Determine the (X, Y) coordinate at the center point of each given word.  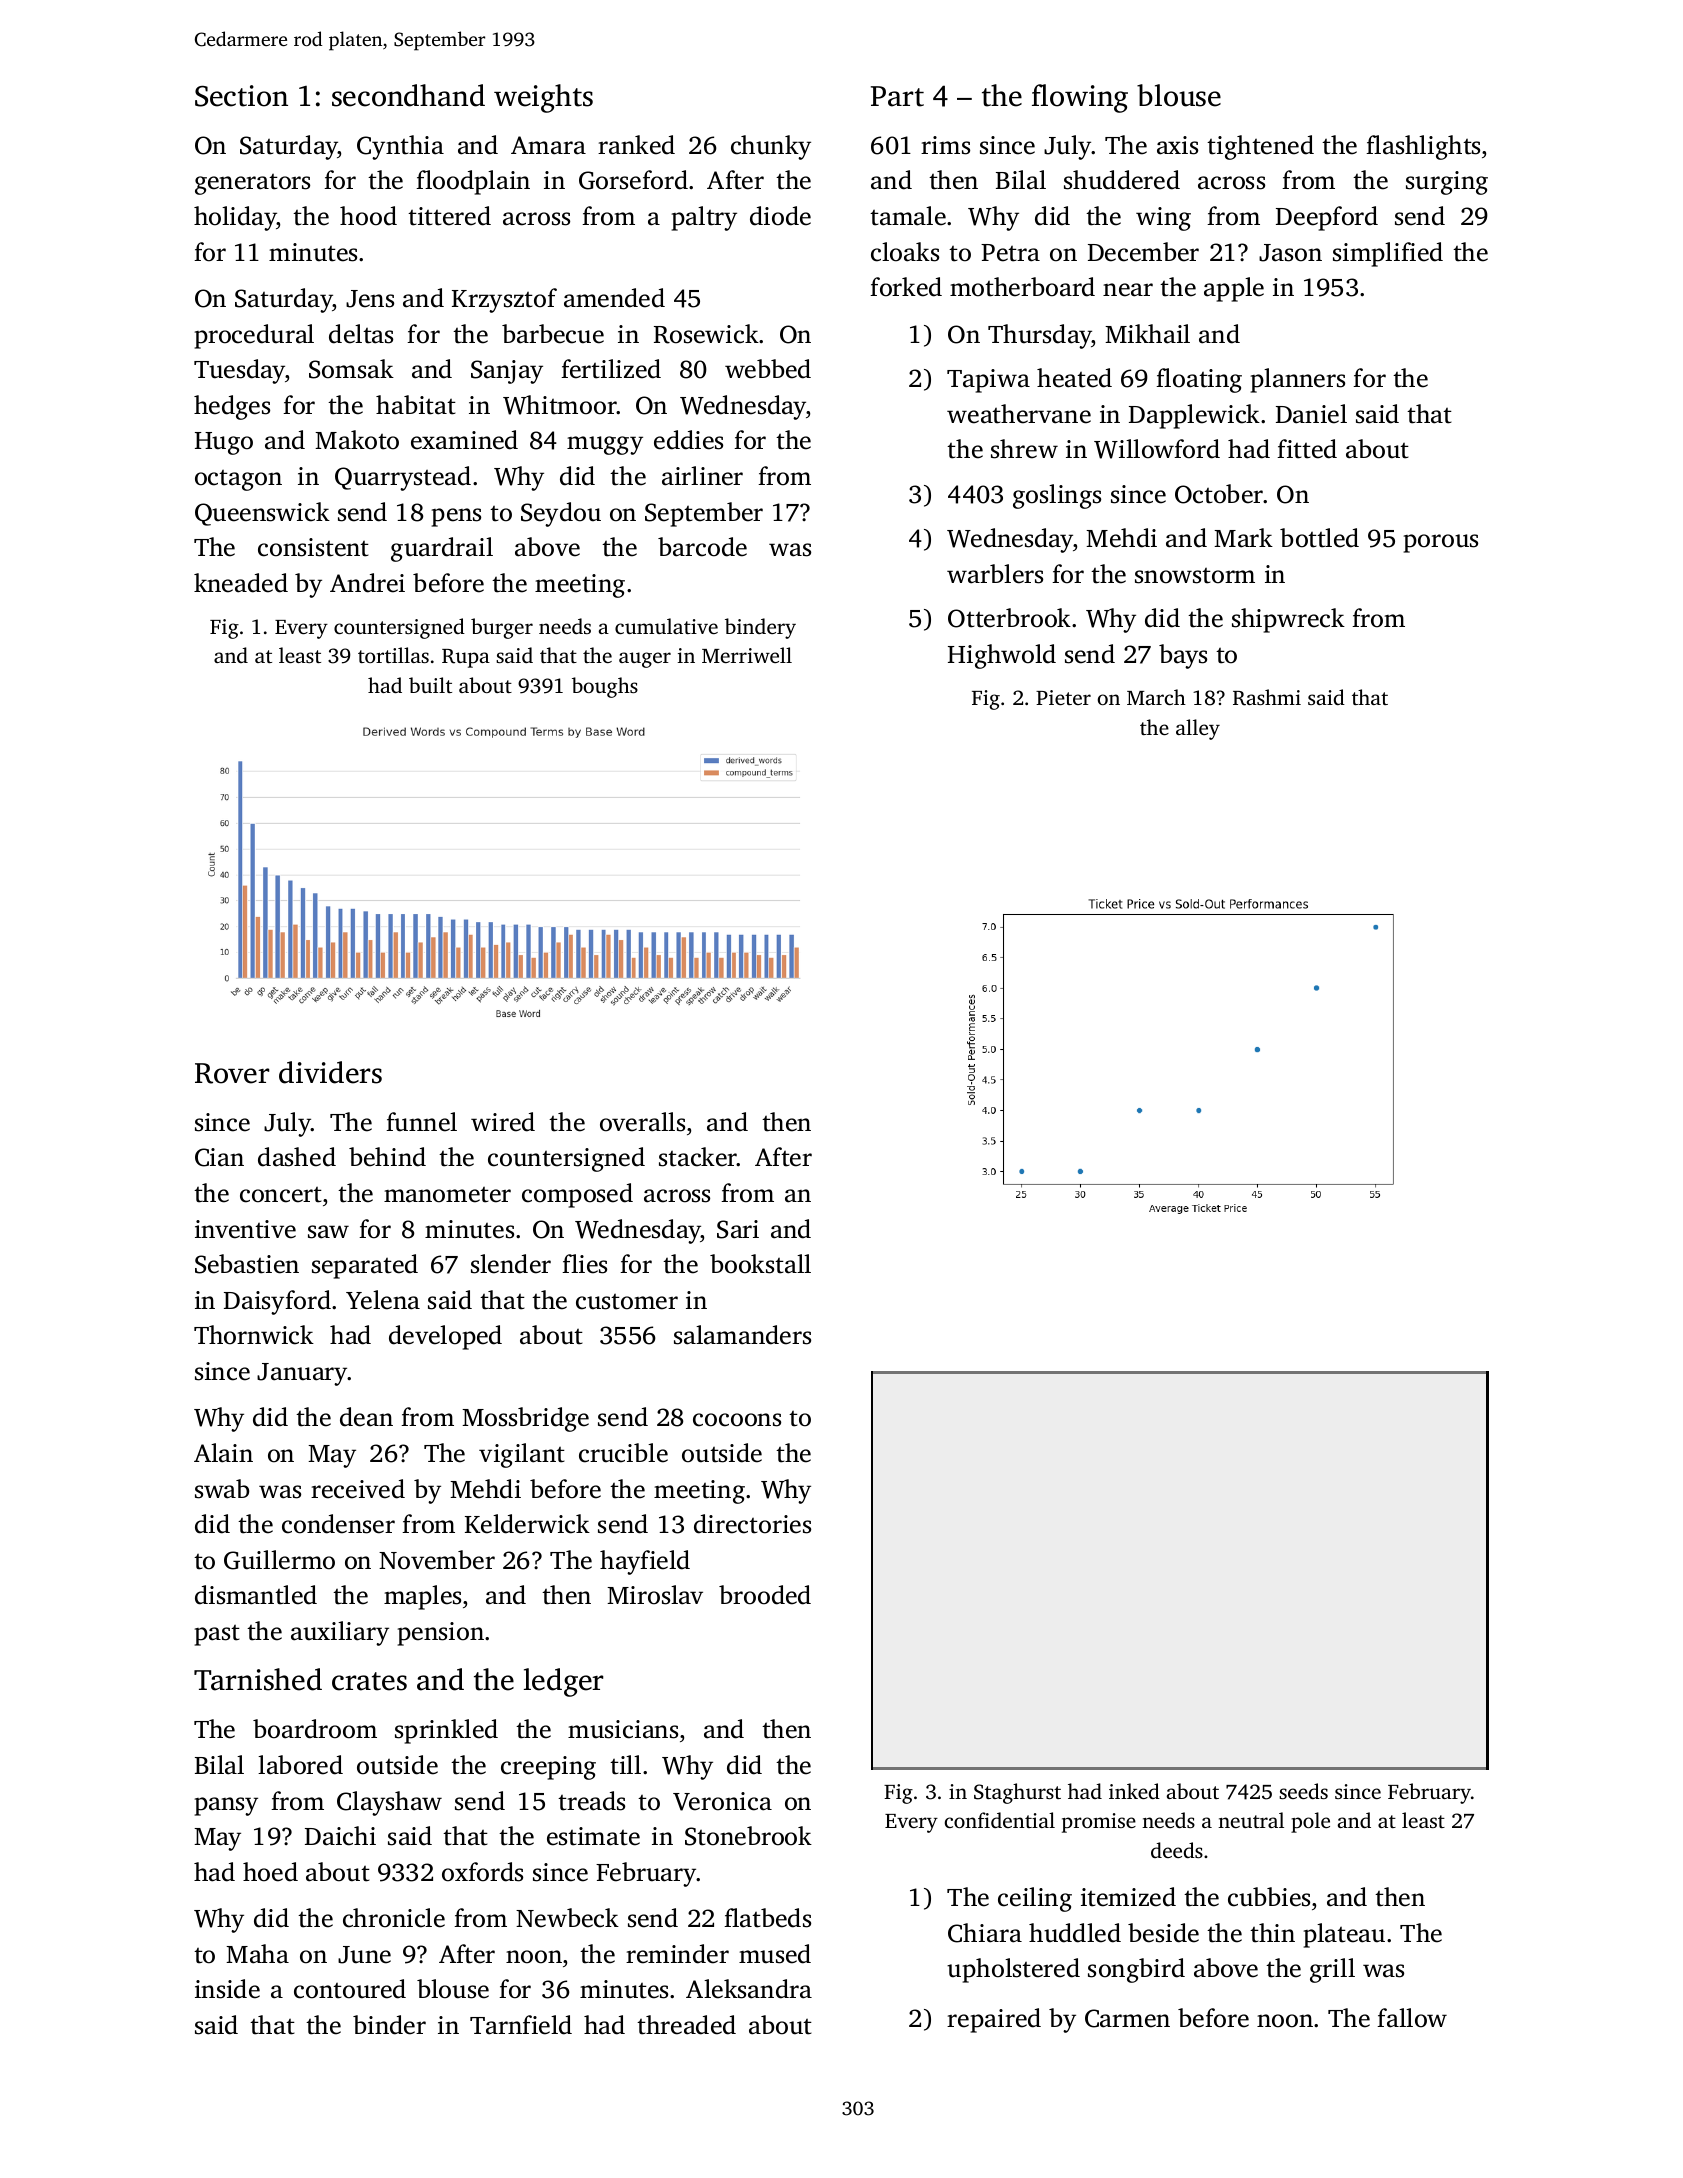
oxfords (482, 1872)
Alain (223, 1453)
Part (897, 96)
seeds (1303, 1791)
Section (241, 96)
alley (1198, 729)
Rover (232, 1073)
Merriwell (747, 655)
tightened (1260, 147)
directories (752, 1524)
